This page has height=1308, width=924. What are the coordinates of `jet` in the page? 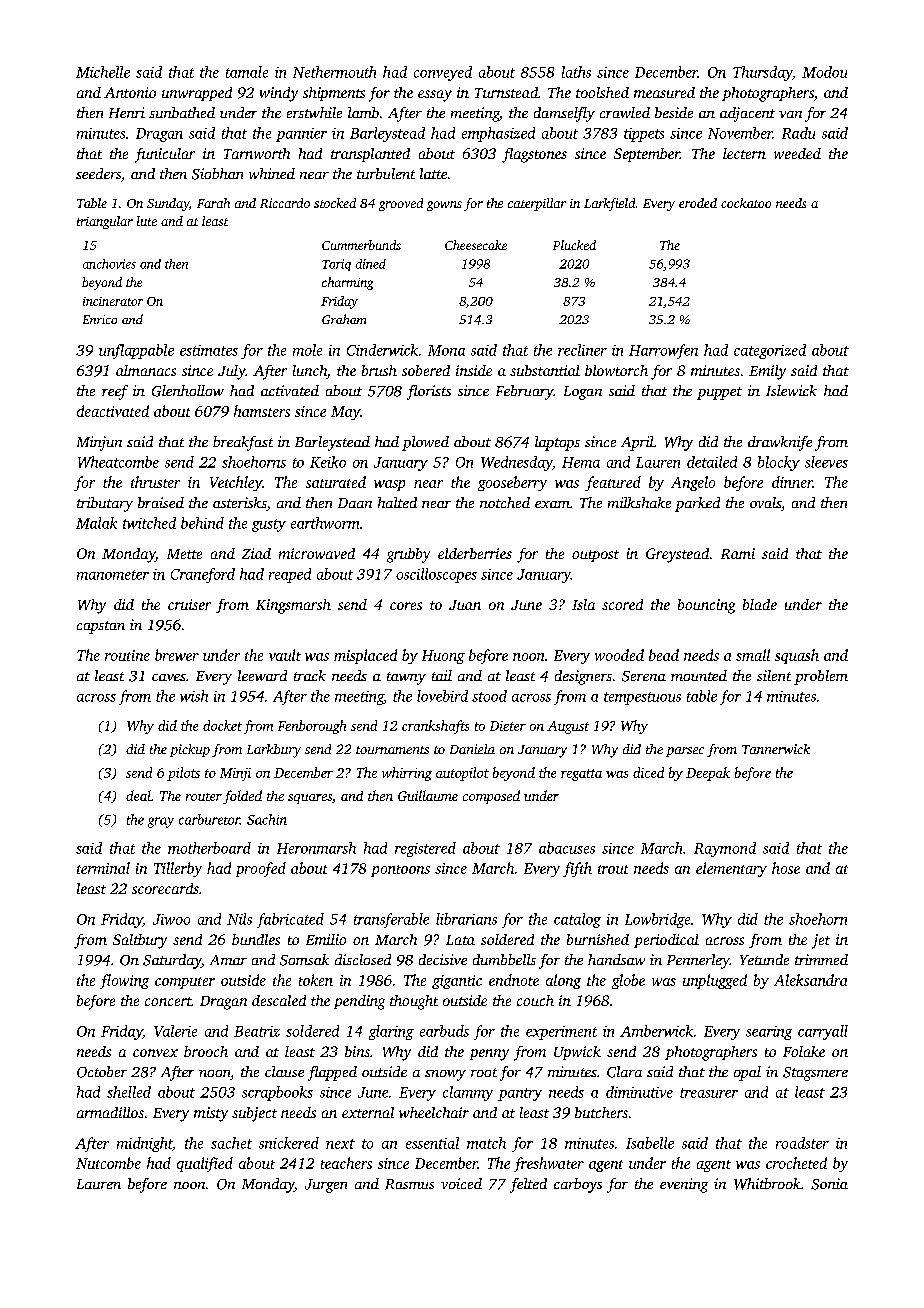 It's located at (821, 941).
